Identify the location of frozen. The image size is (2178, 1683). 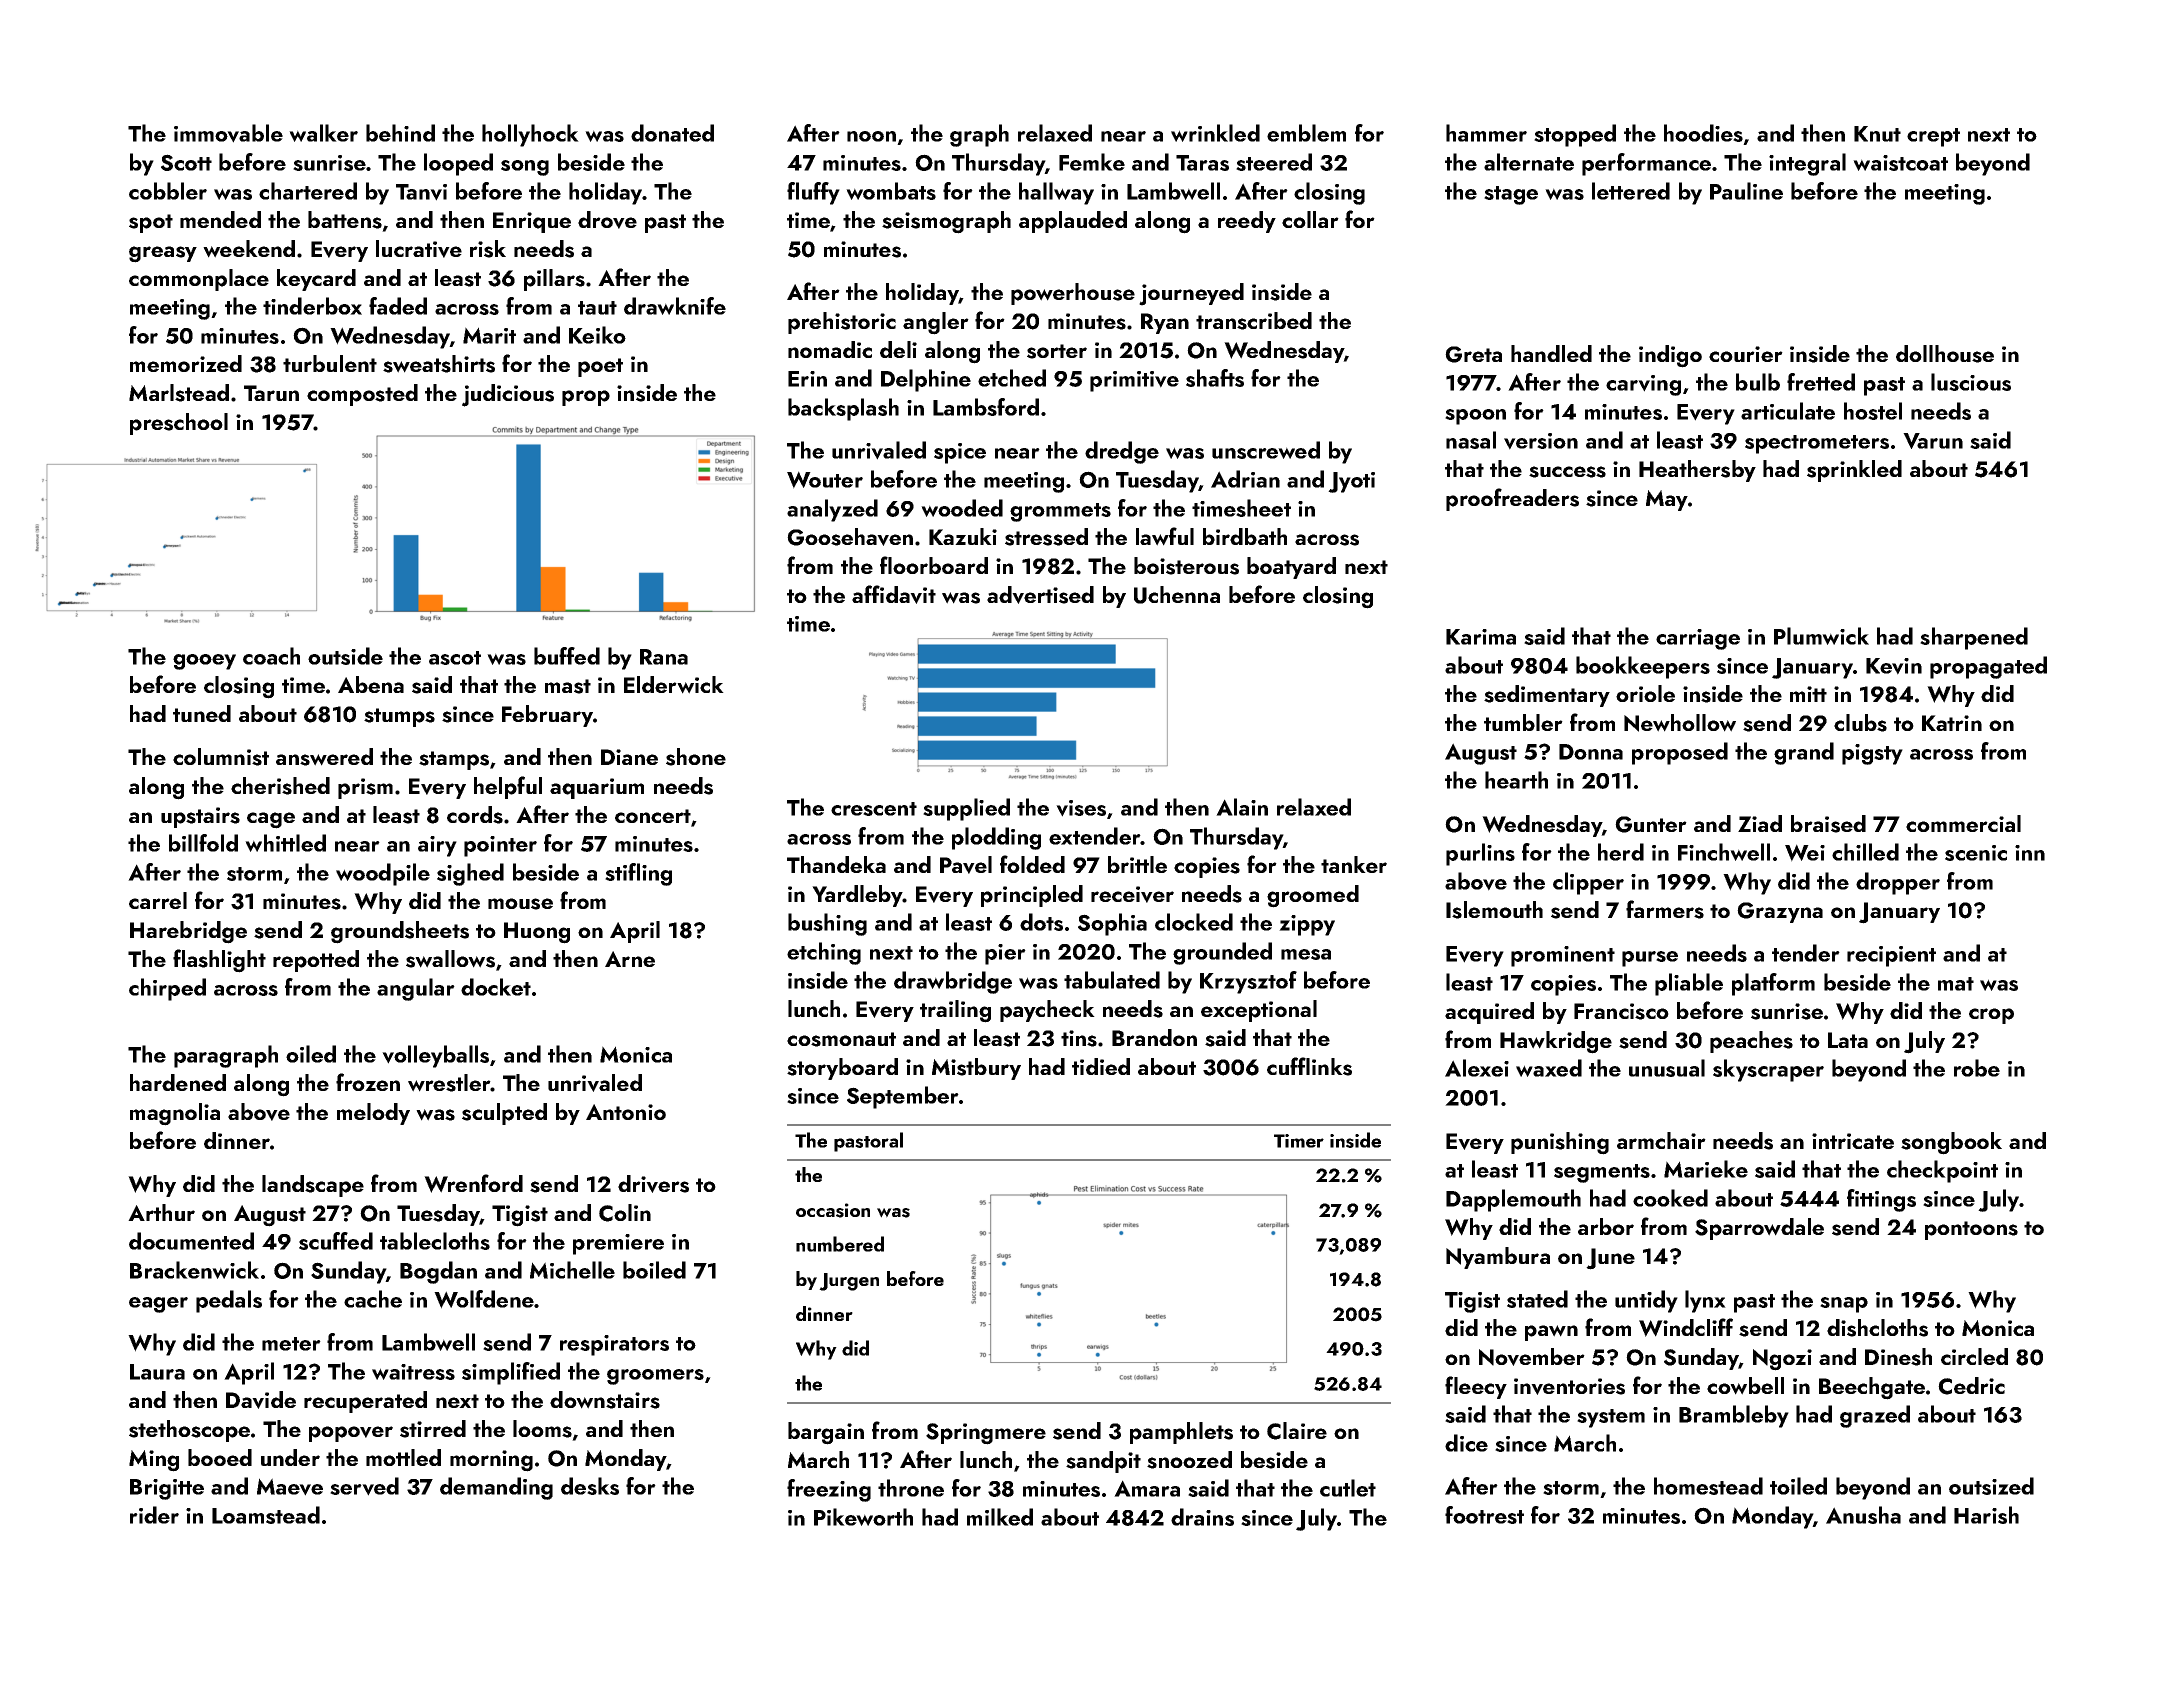
(368, 1082).
